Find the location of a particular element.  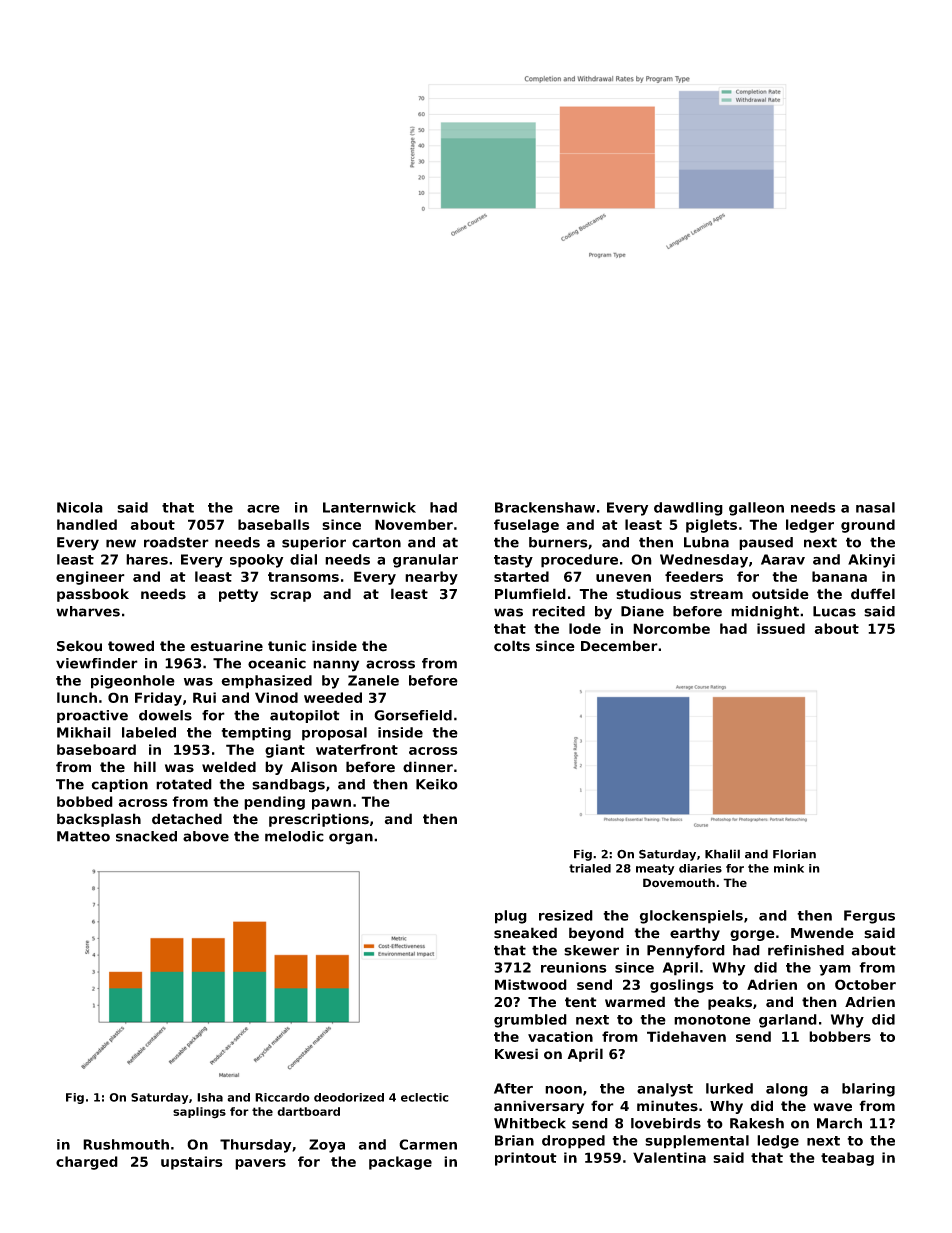

beyond is located at coordinates (596, 934).
